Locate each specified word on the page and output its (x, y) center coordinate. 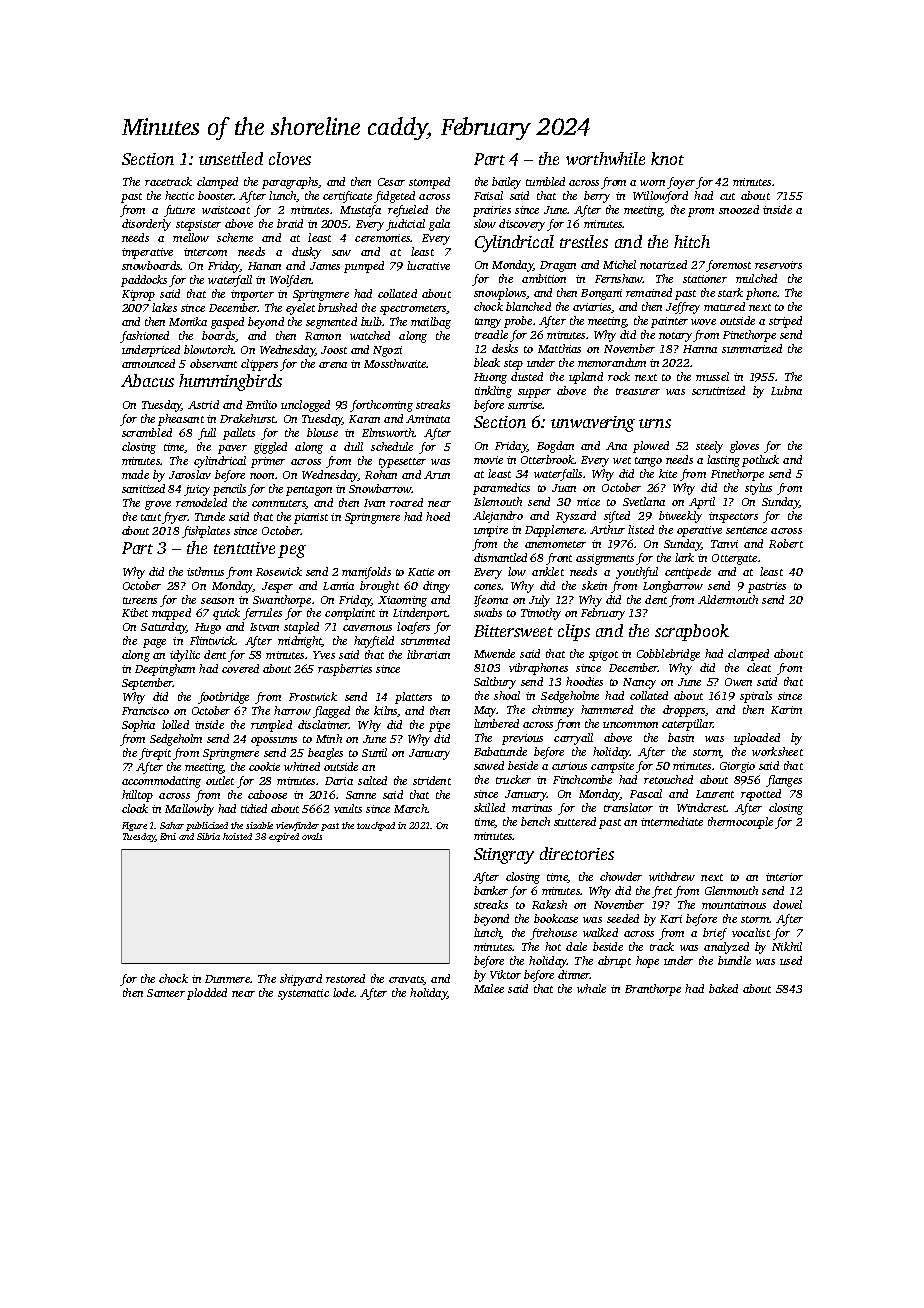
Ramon (323, 336)
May (485, 711)
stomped (429, 183)
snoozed (739, 209)
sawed (489, 765)
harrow (292, 710)
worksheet (777, 751)
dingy (436, 587)
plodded (207, 994)
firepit (155, 754)
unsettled (231, 158)
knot (667, 158)
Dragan (558, 266)
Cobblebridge (668, 655)
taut (151, 517)
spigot (603, 655)
